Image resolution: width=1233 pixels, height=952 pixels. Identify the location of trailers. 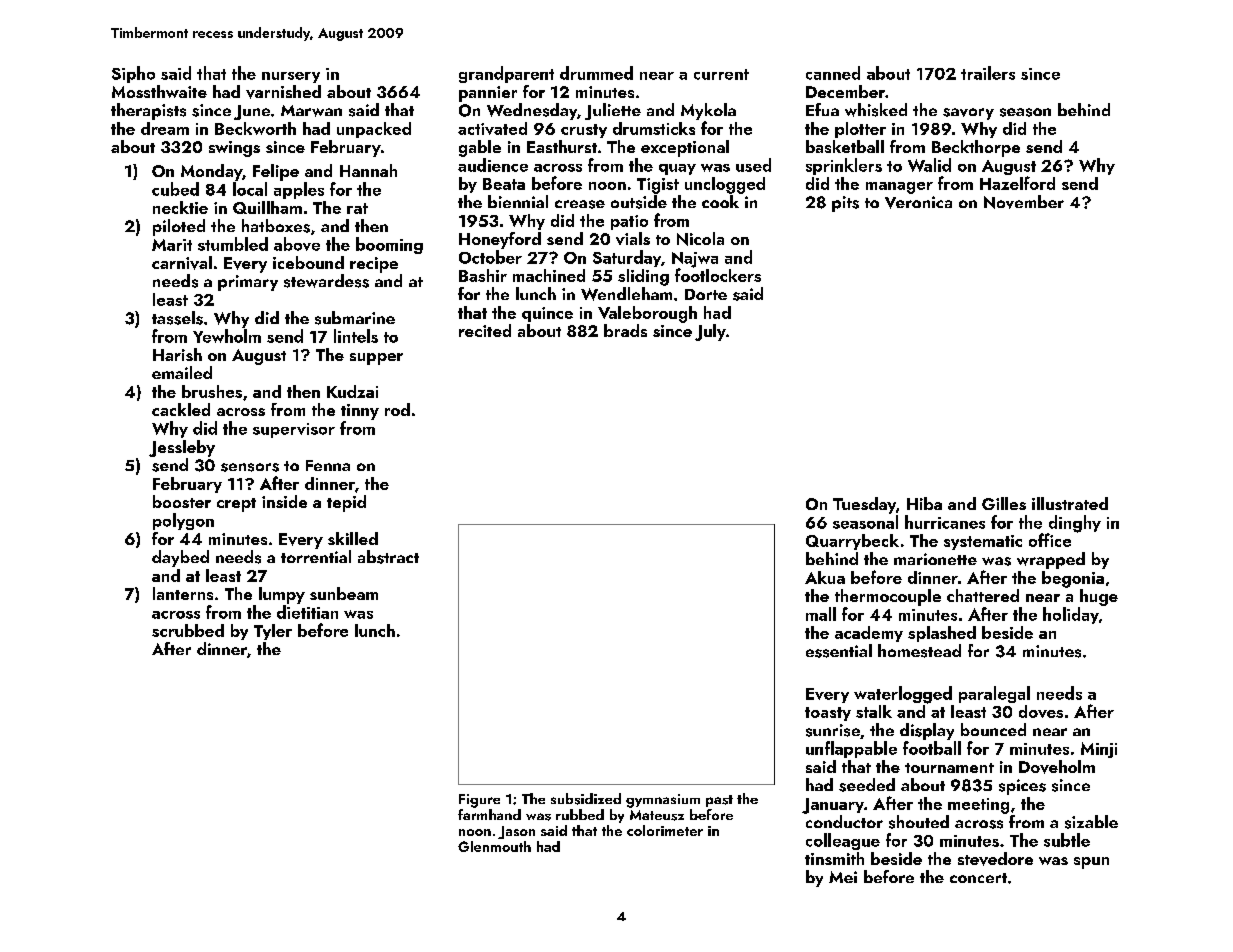
(988, 73).
